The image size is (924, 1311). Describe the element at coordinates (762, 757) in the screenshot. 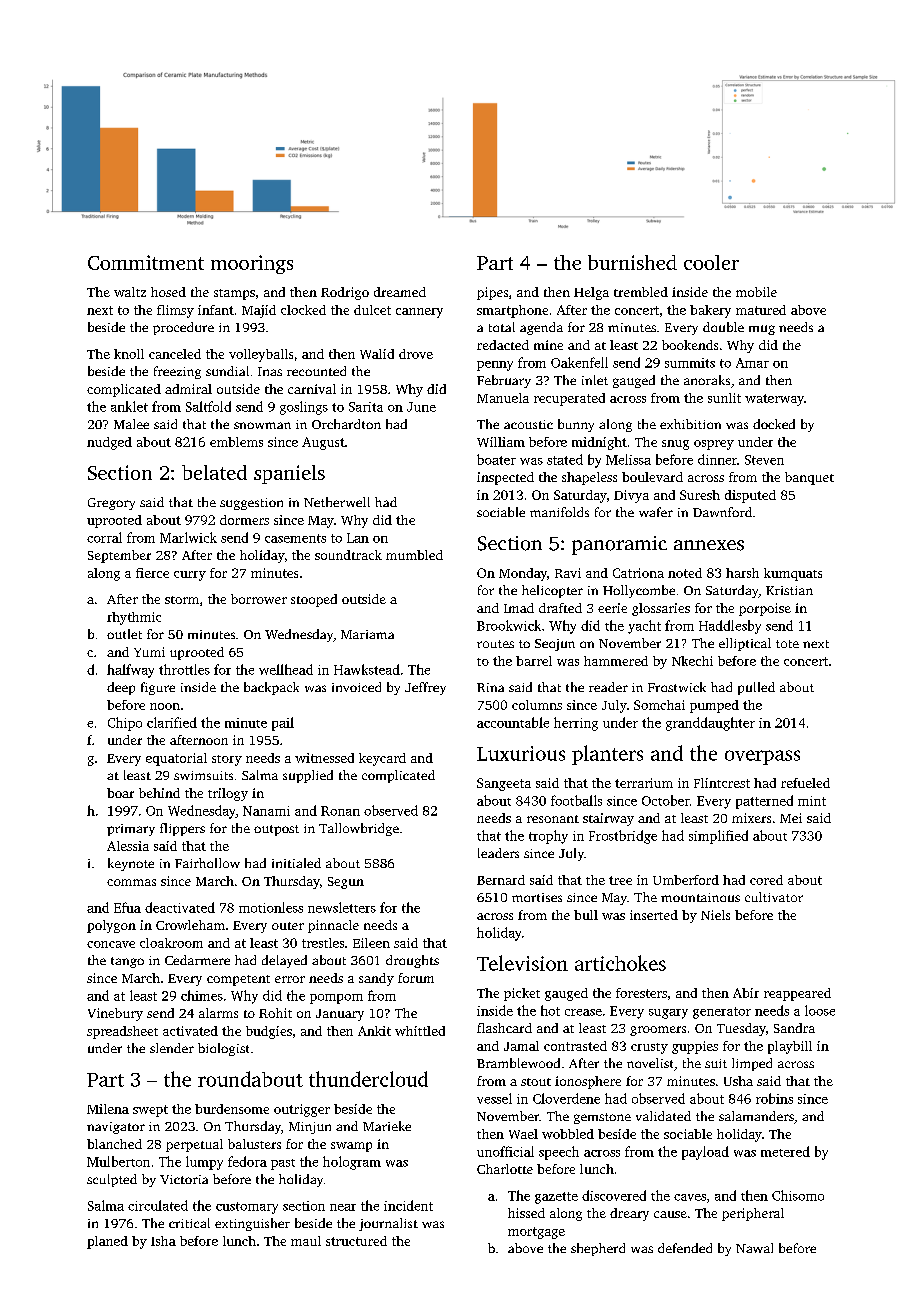

I see `overpass` at that location.
